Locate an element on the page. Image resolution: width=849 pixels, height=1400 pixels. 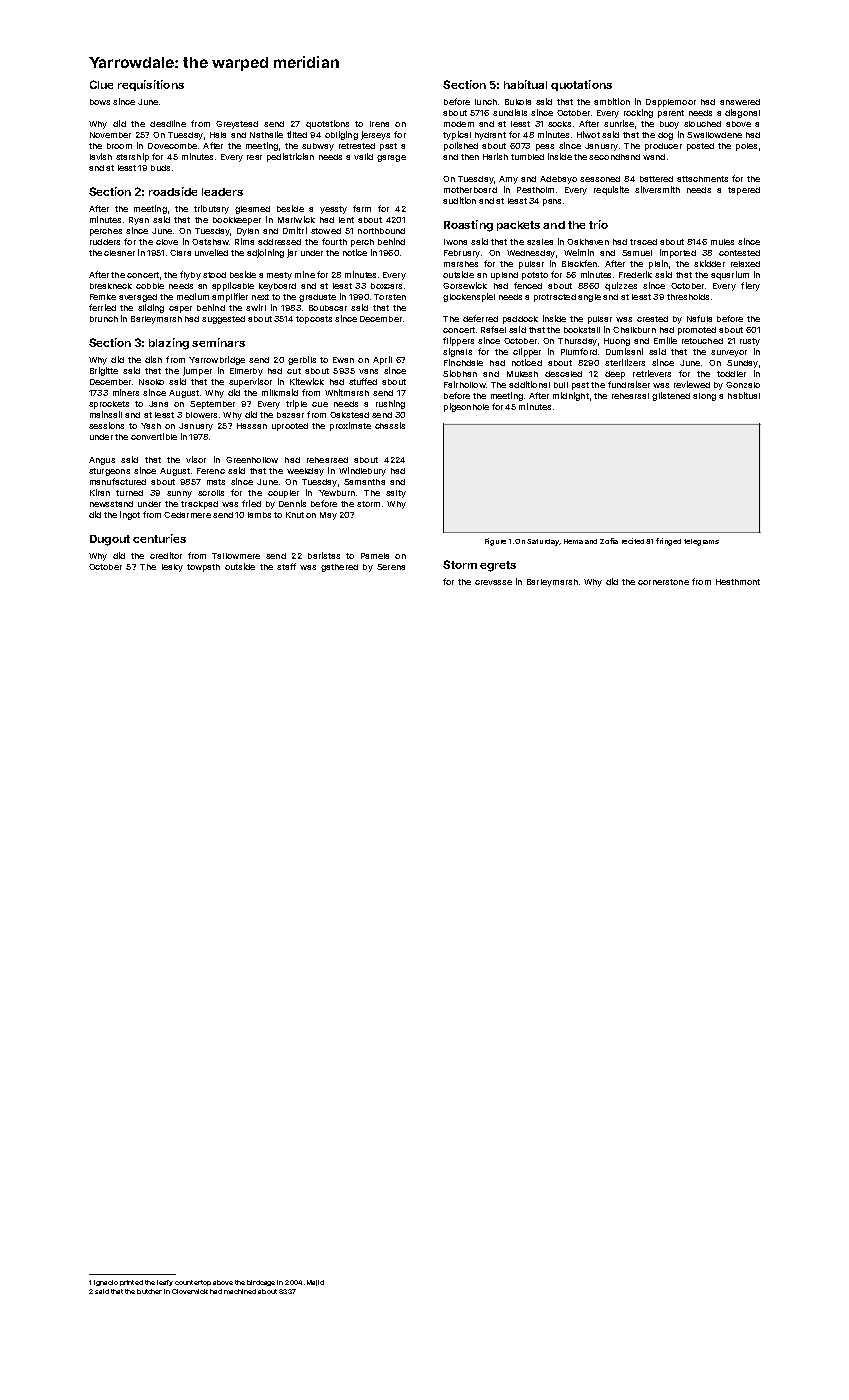
lunch is located at coordinates (486, 102).
